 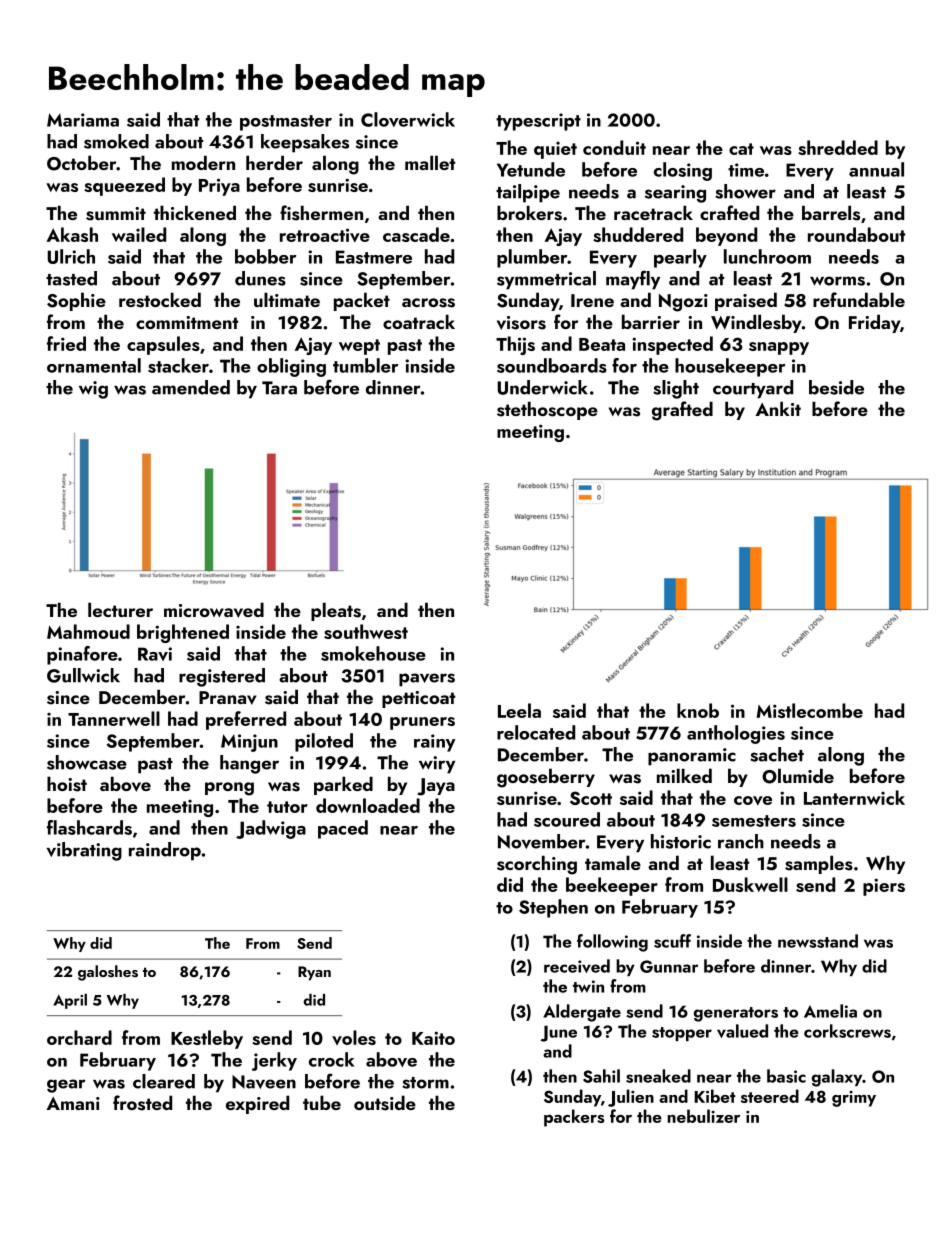 I want to click on Cloverwick, so click(x=408, y=119).
